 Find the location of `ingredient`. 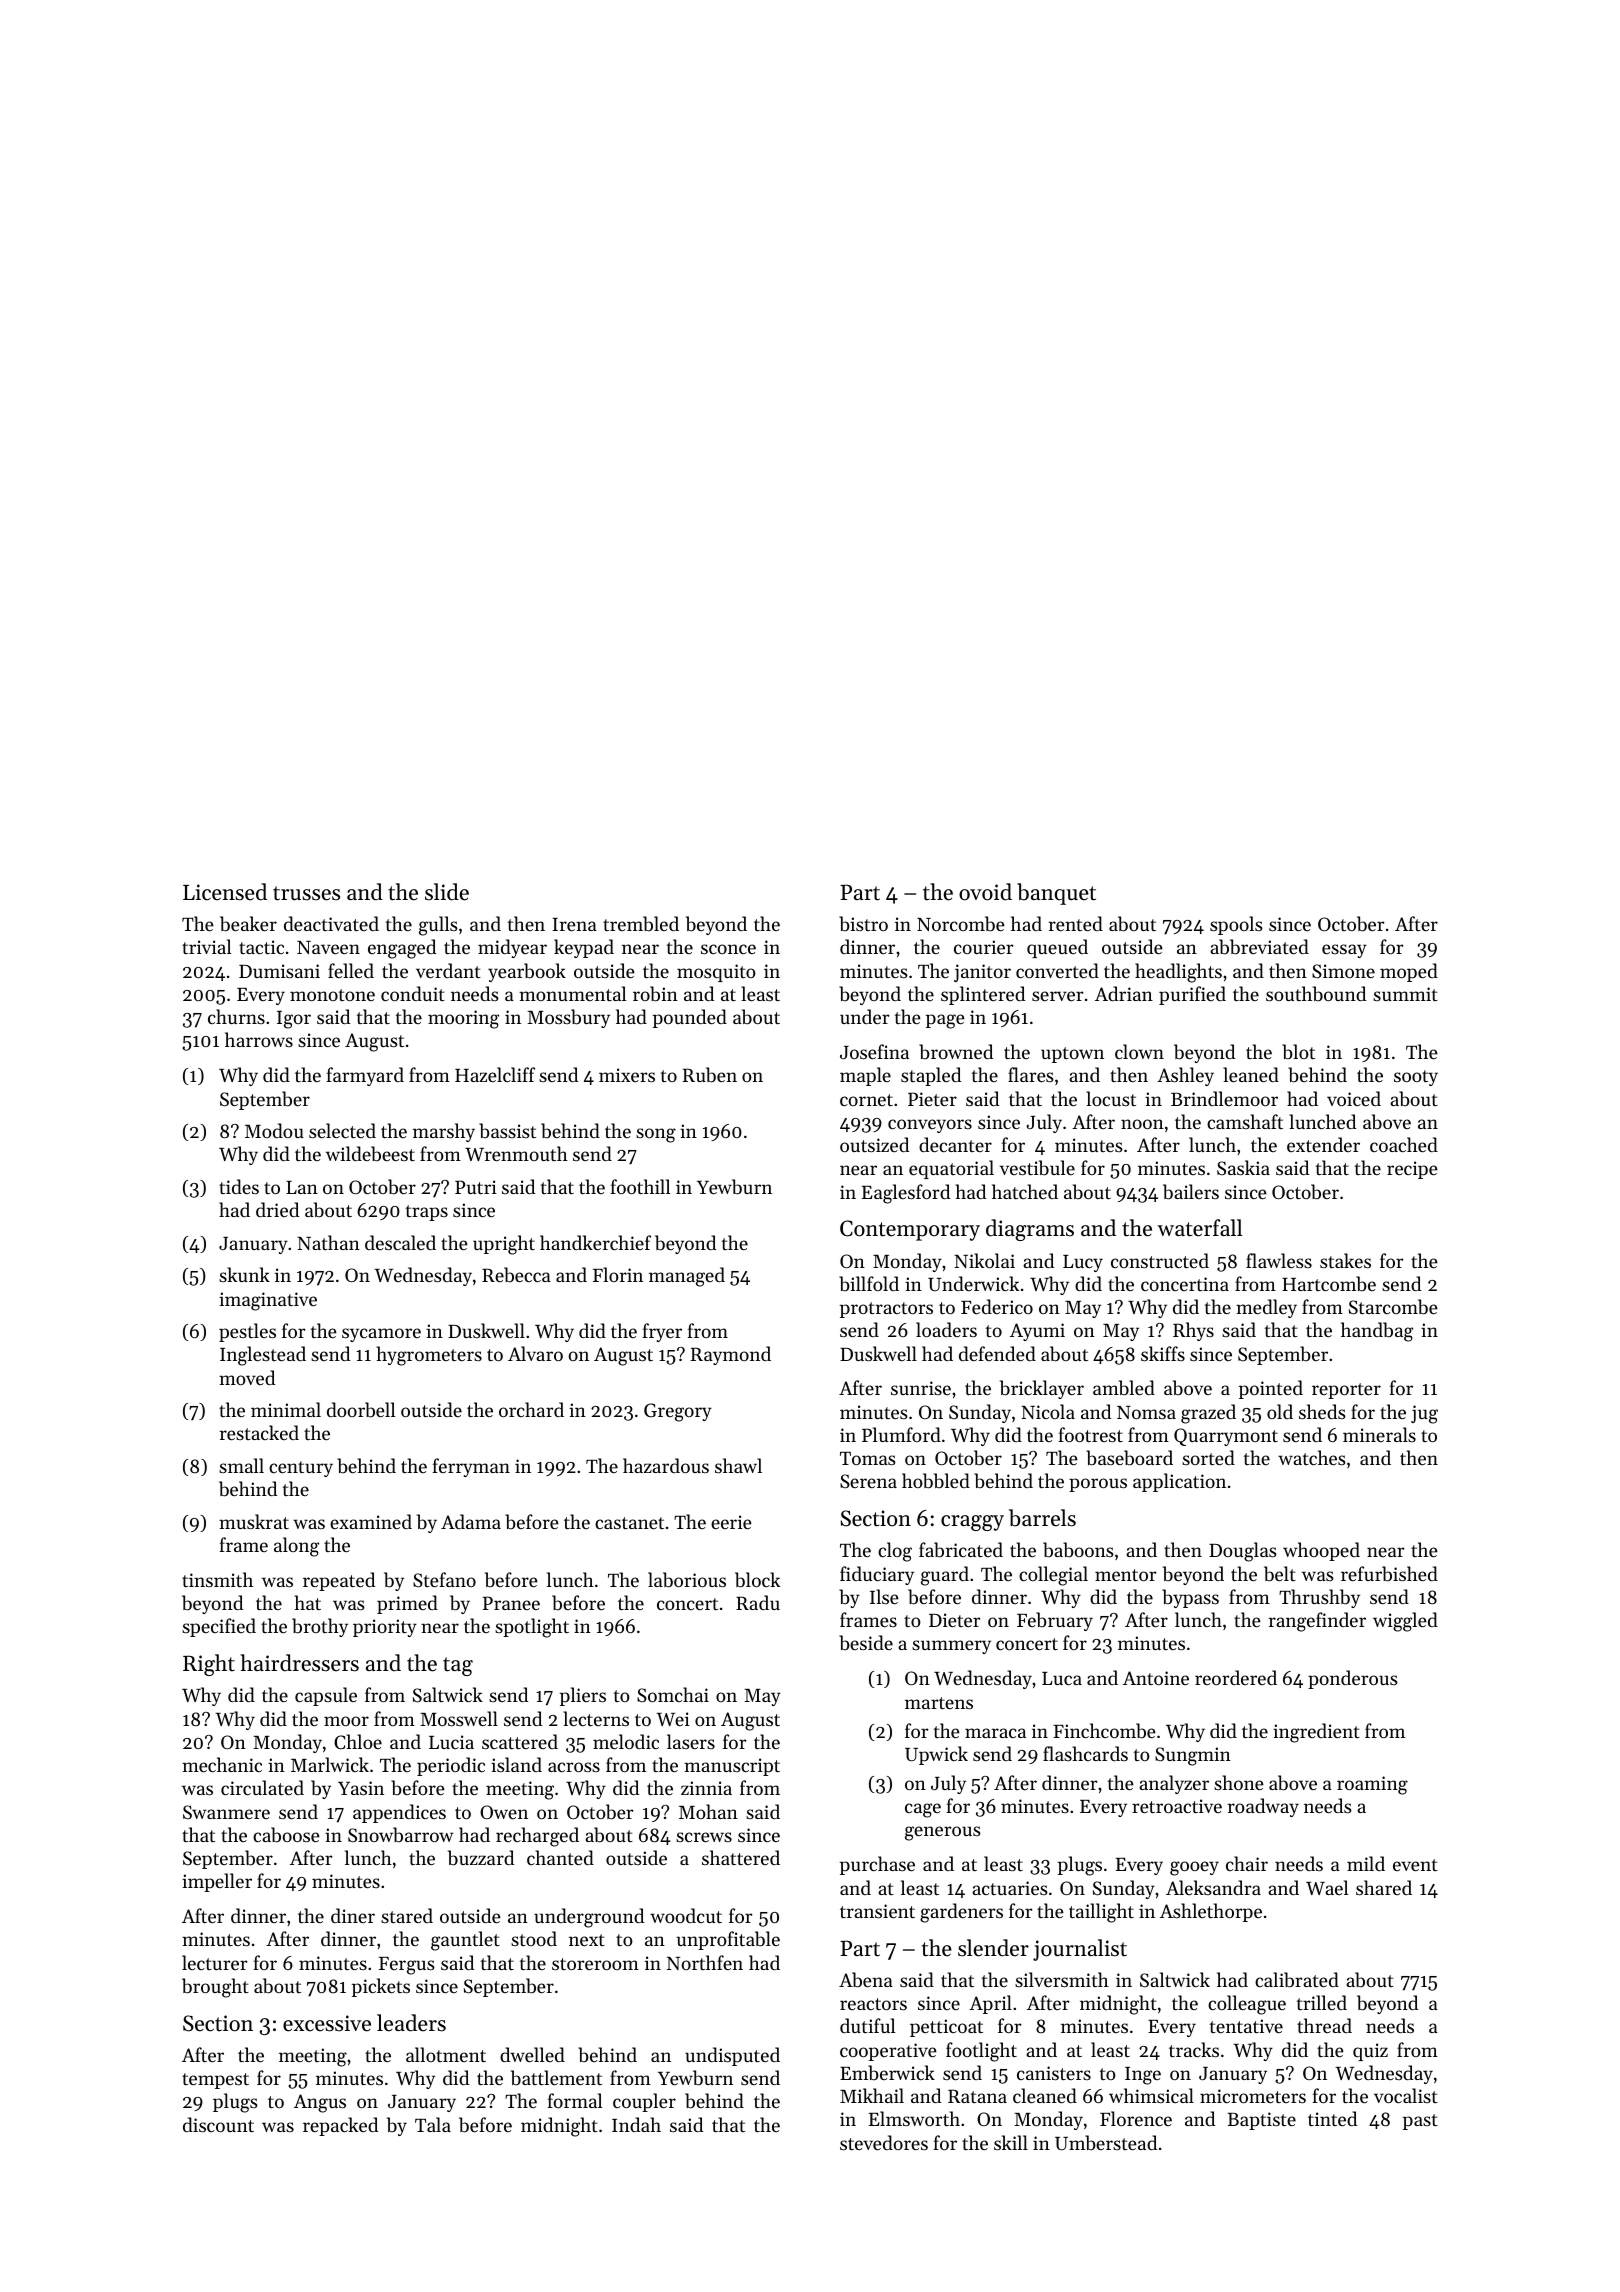

ingredient is located at coordinates (1316, 1733).
